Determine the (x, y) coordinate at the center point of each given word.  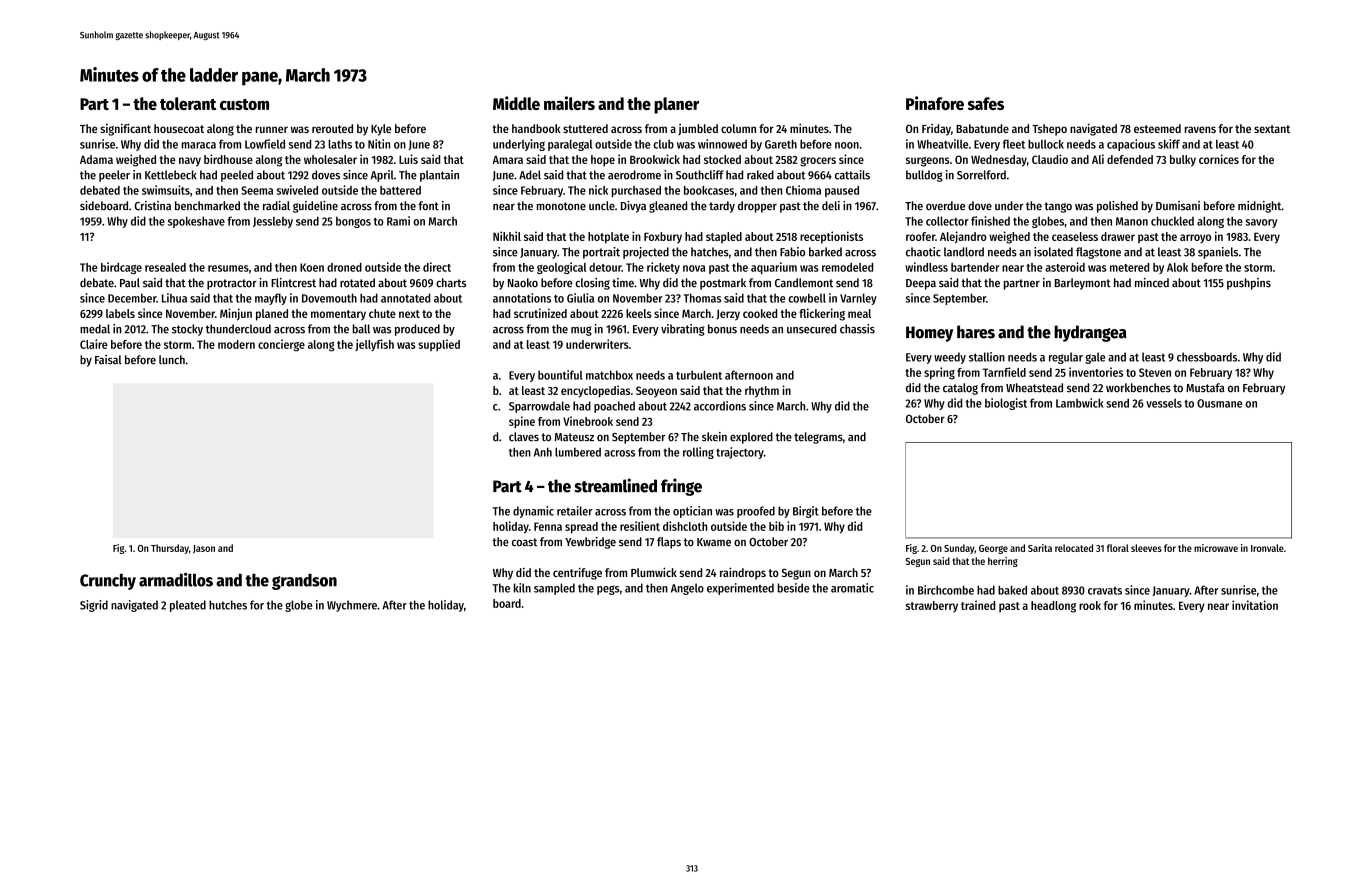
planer (676, 105)
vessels (1164, 403)
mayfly (271, 299)
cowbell (807, 298)
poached (614, 407)
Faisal (108, 360)
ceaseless (1075, 236)
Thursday (170, 549)
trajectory (740, 453)
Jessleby (273, 222)
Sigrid (94, 606)
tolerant (188, 103)
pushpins (1249, 284)
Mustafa (1205, 388)
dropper (757, 207)
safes (986, 103)
